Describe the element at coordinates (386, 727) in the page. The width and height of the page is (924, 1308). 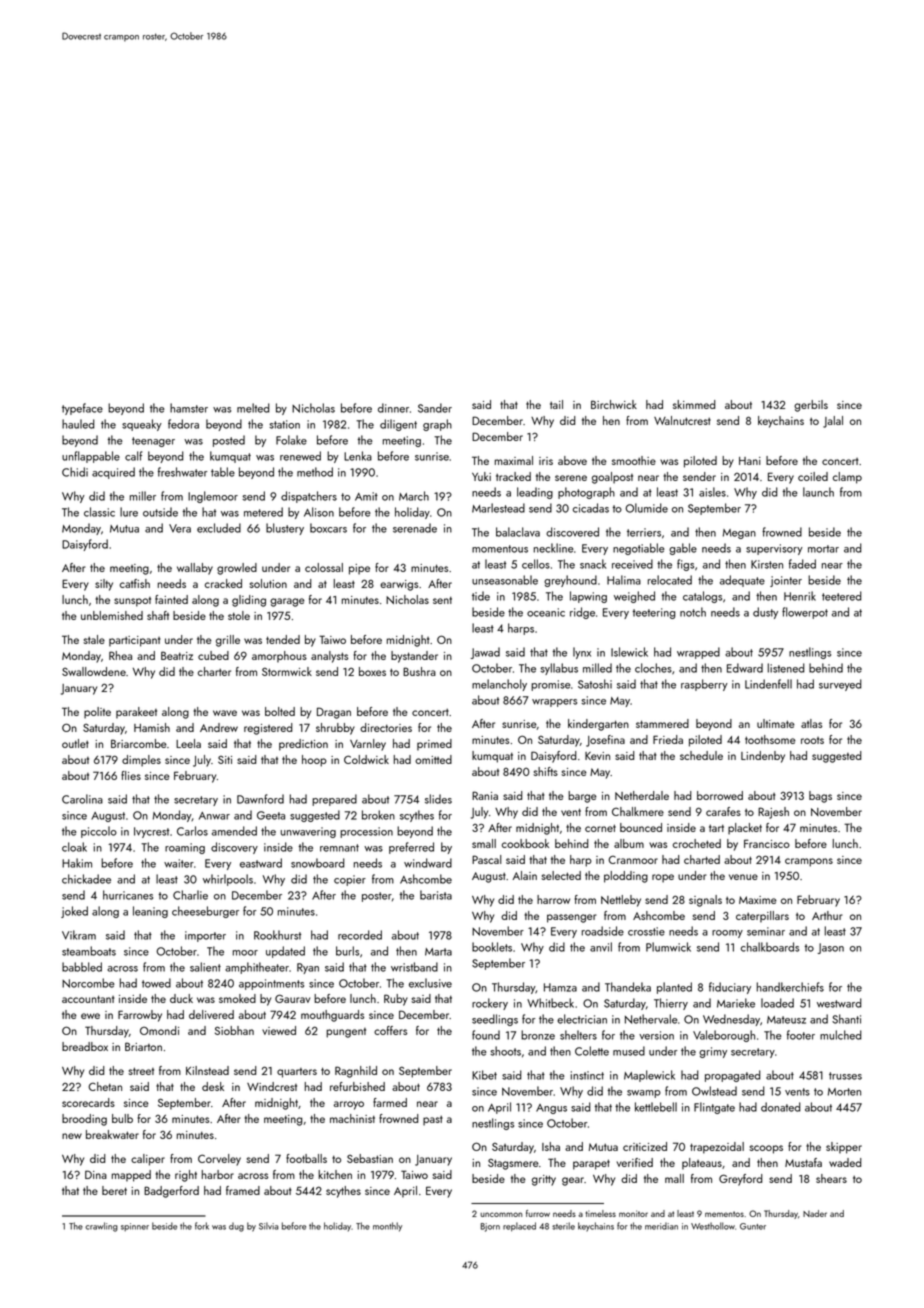
I see `directories` at that location.
